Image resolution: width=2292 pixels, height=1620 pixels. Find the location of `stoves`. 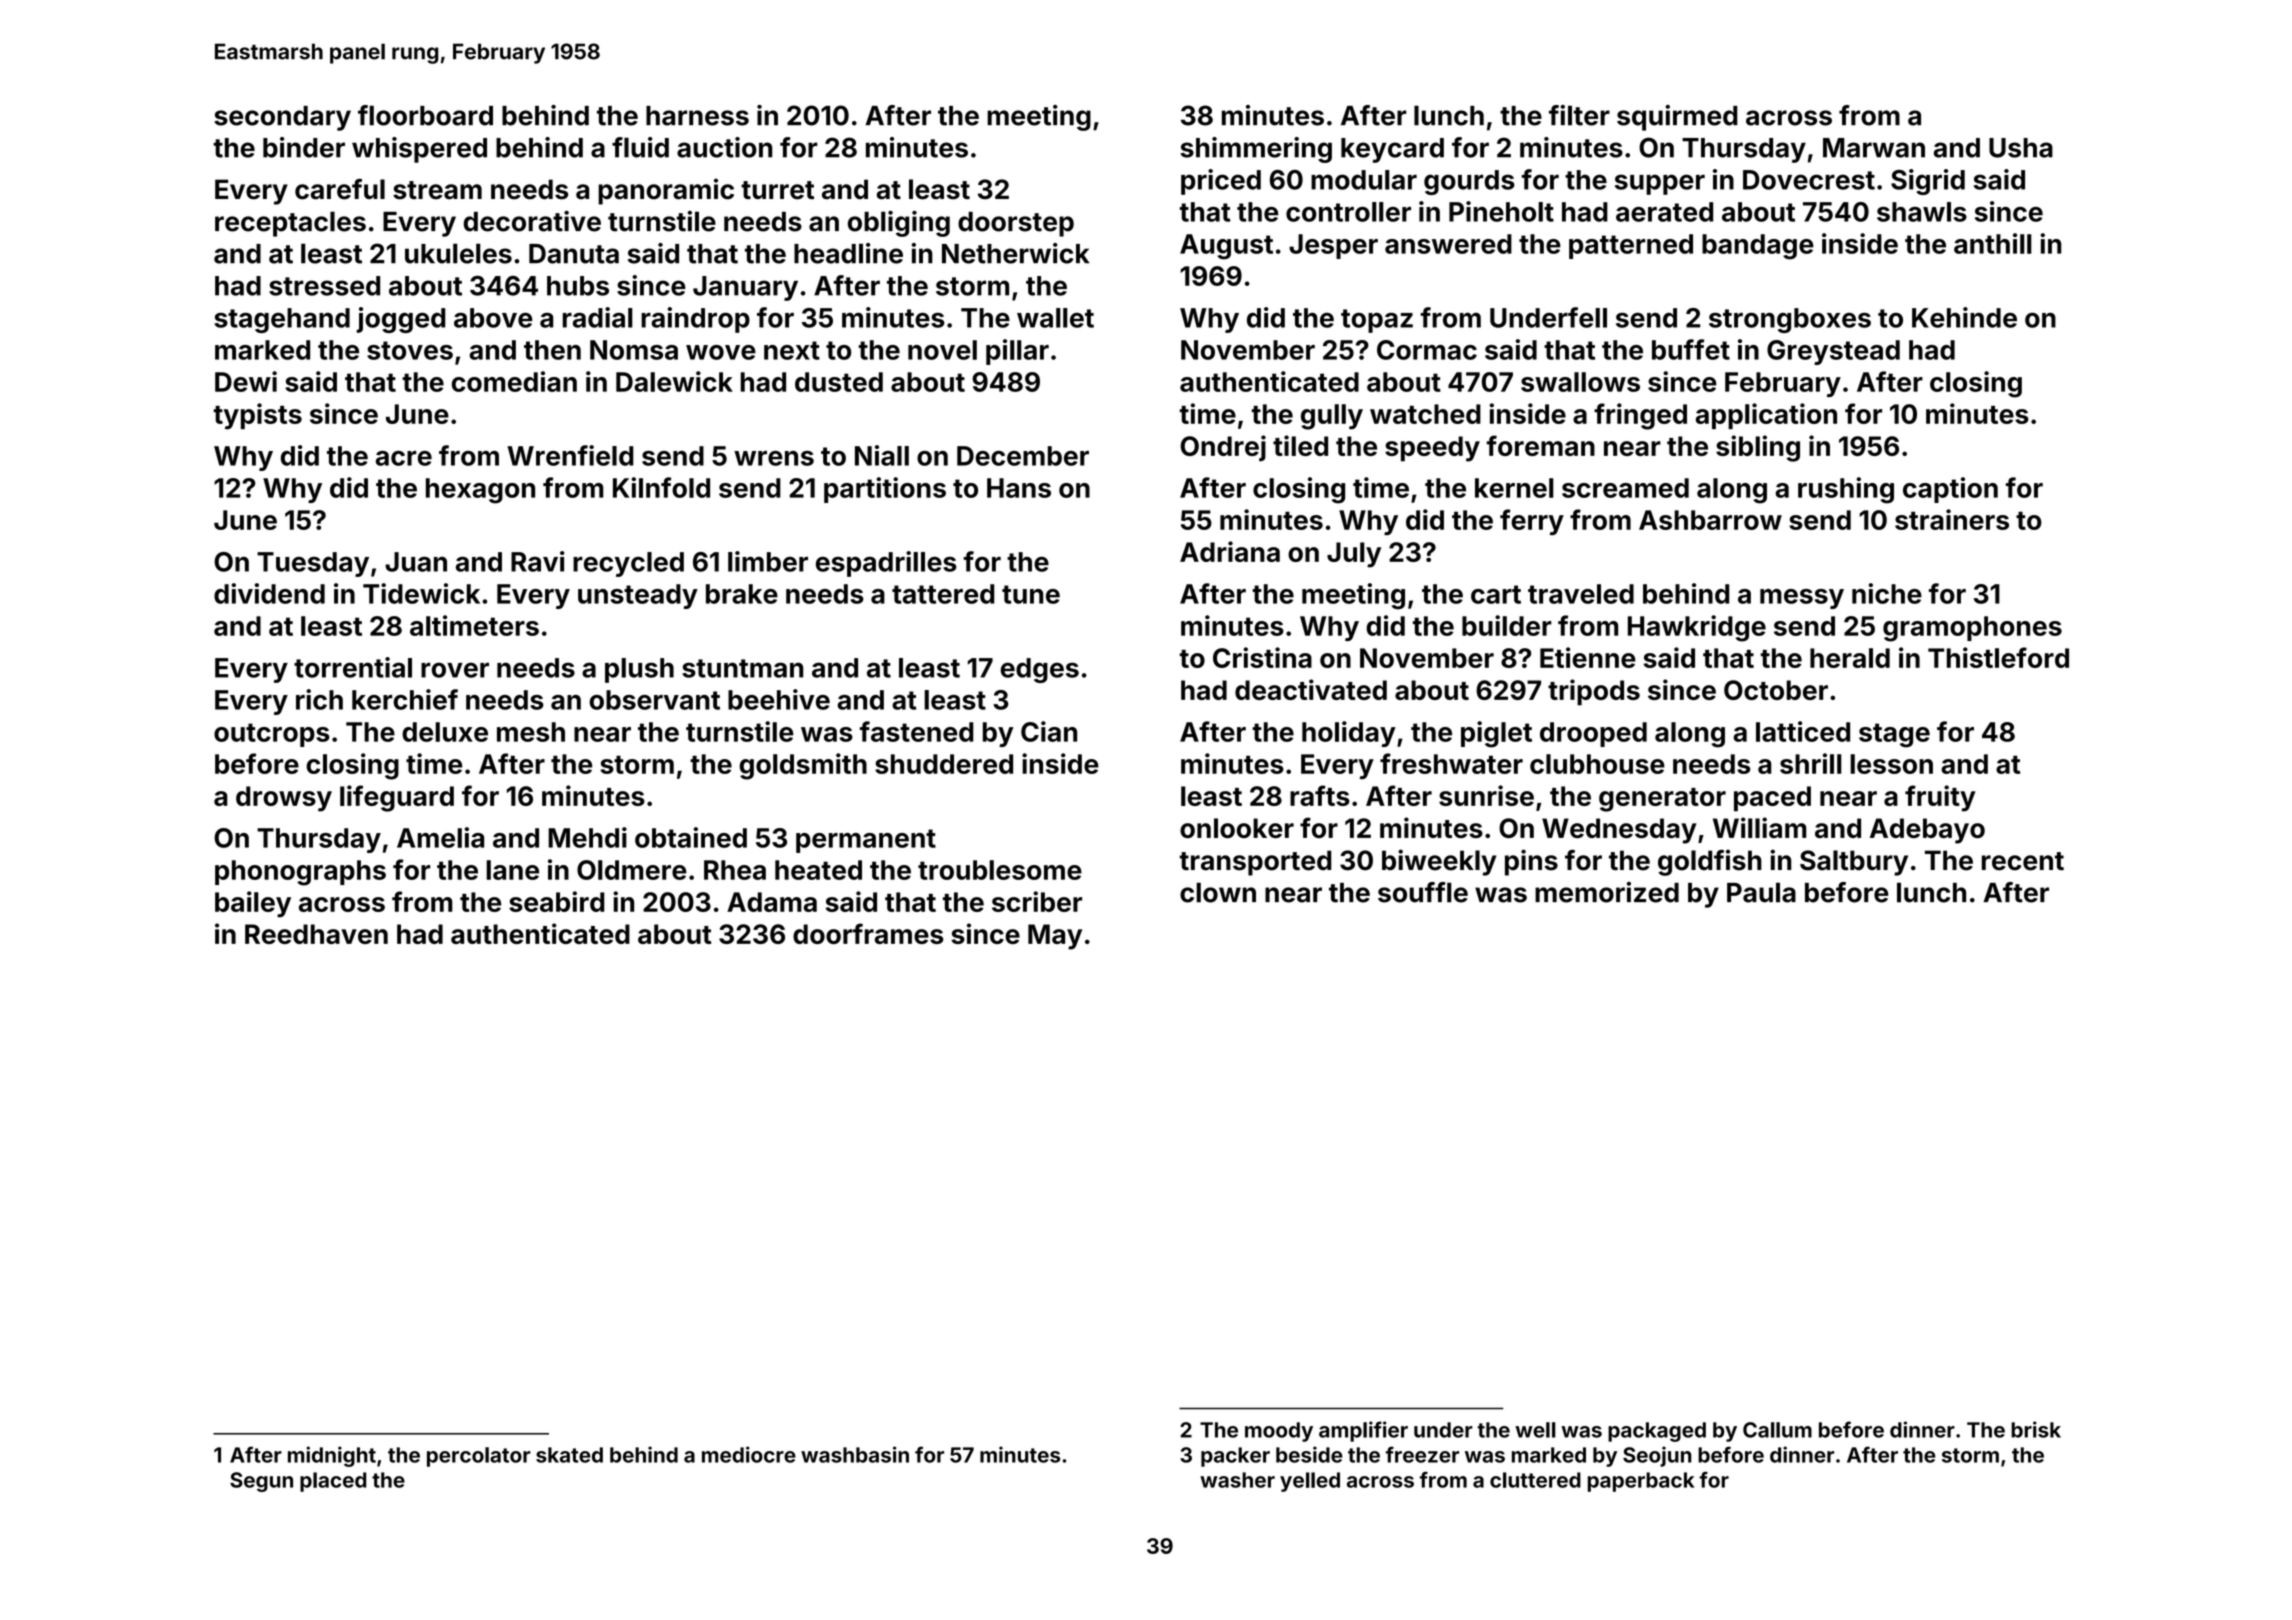

stoves is located at coordinates (410, 350).
